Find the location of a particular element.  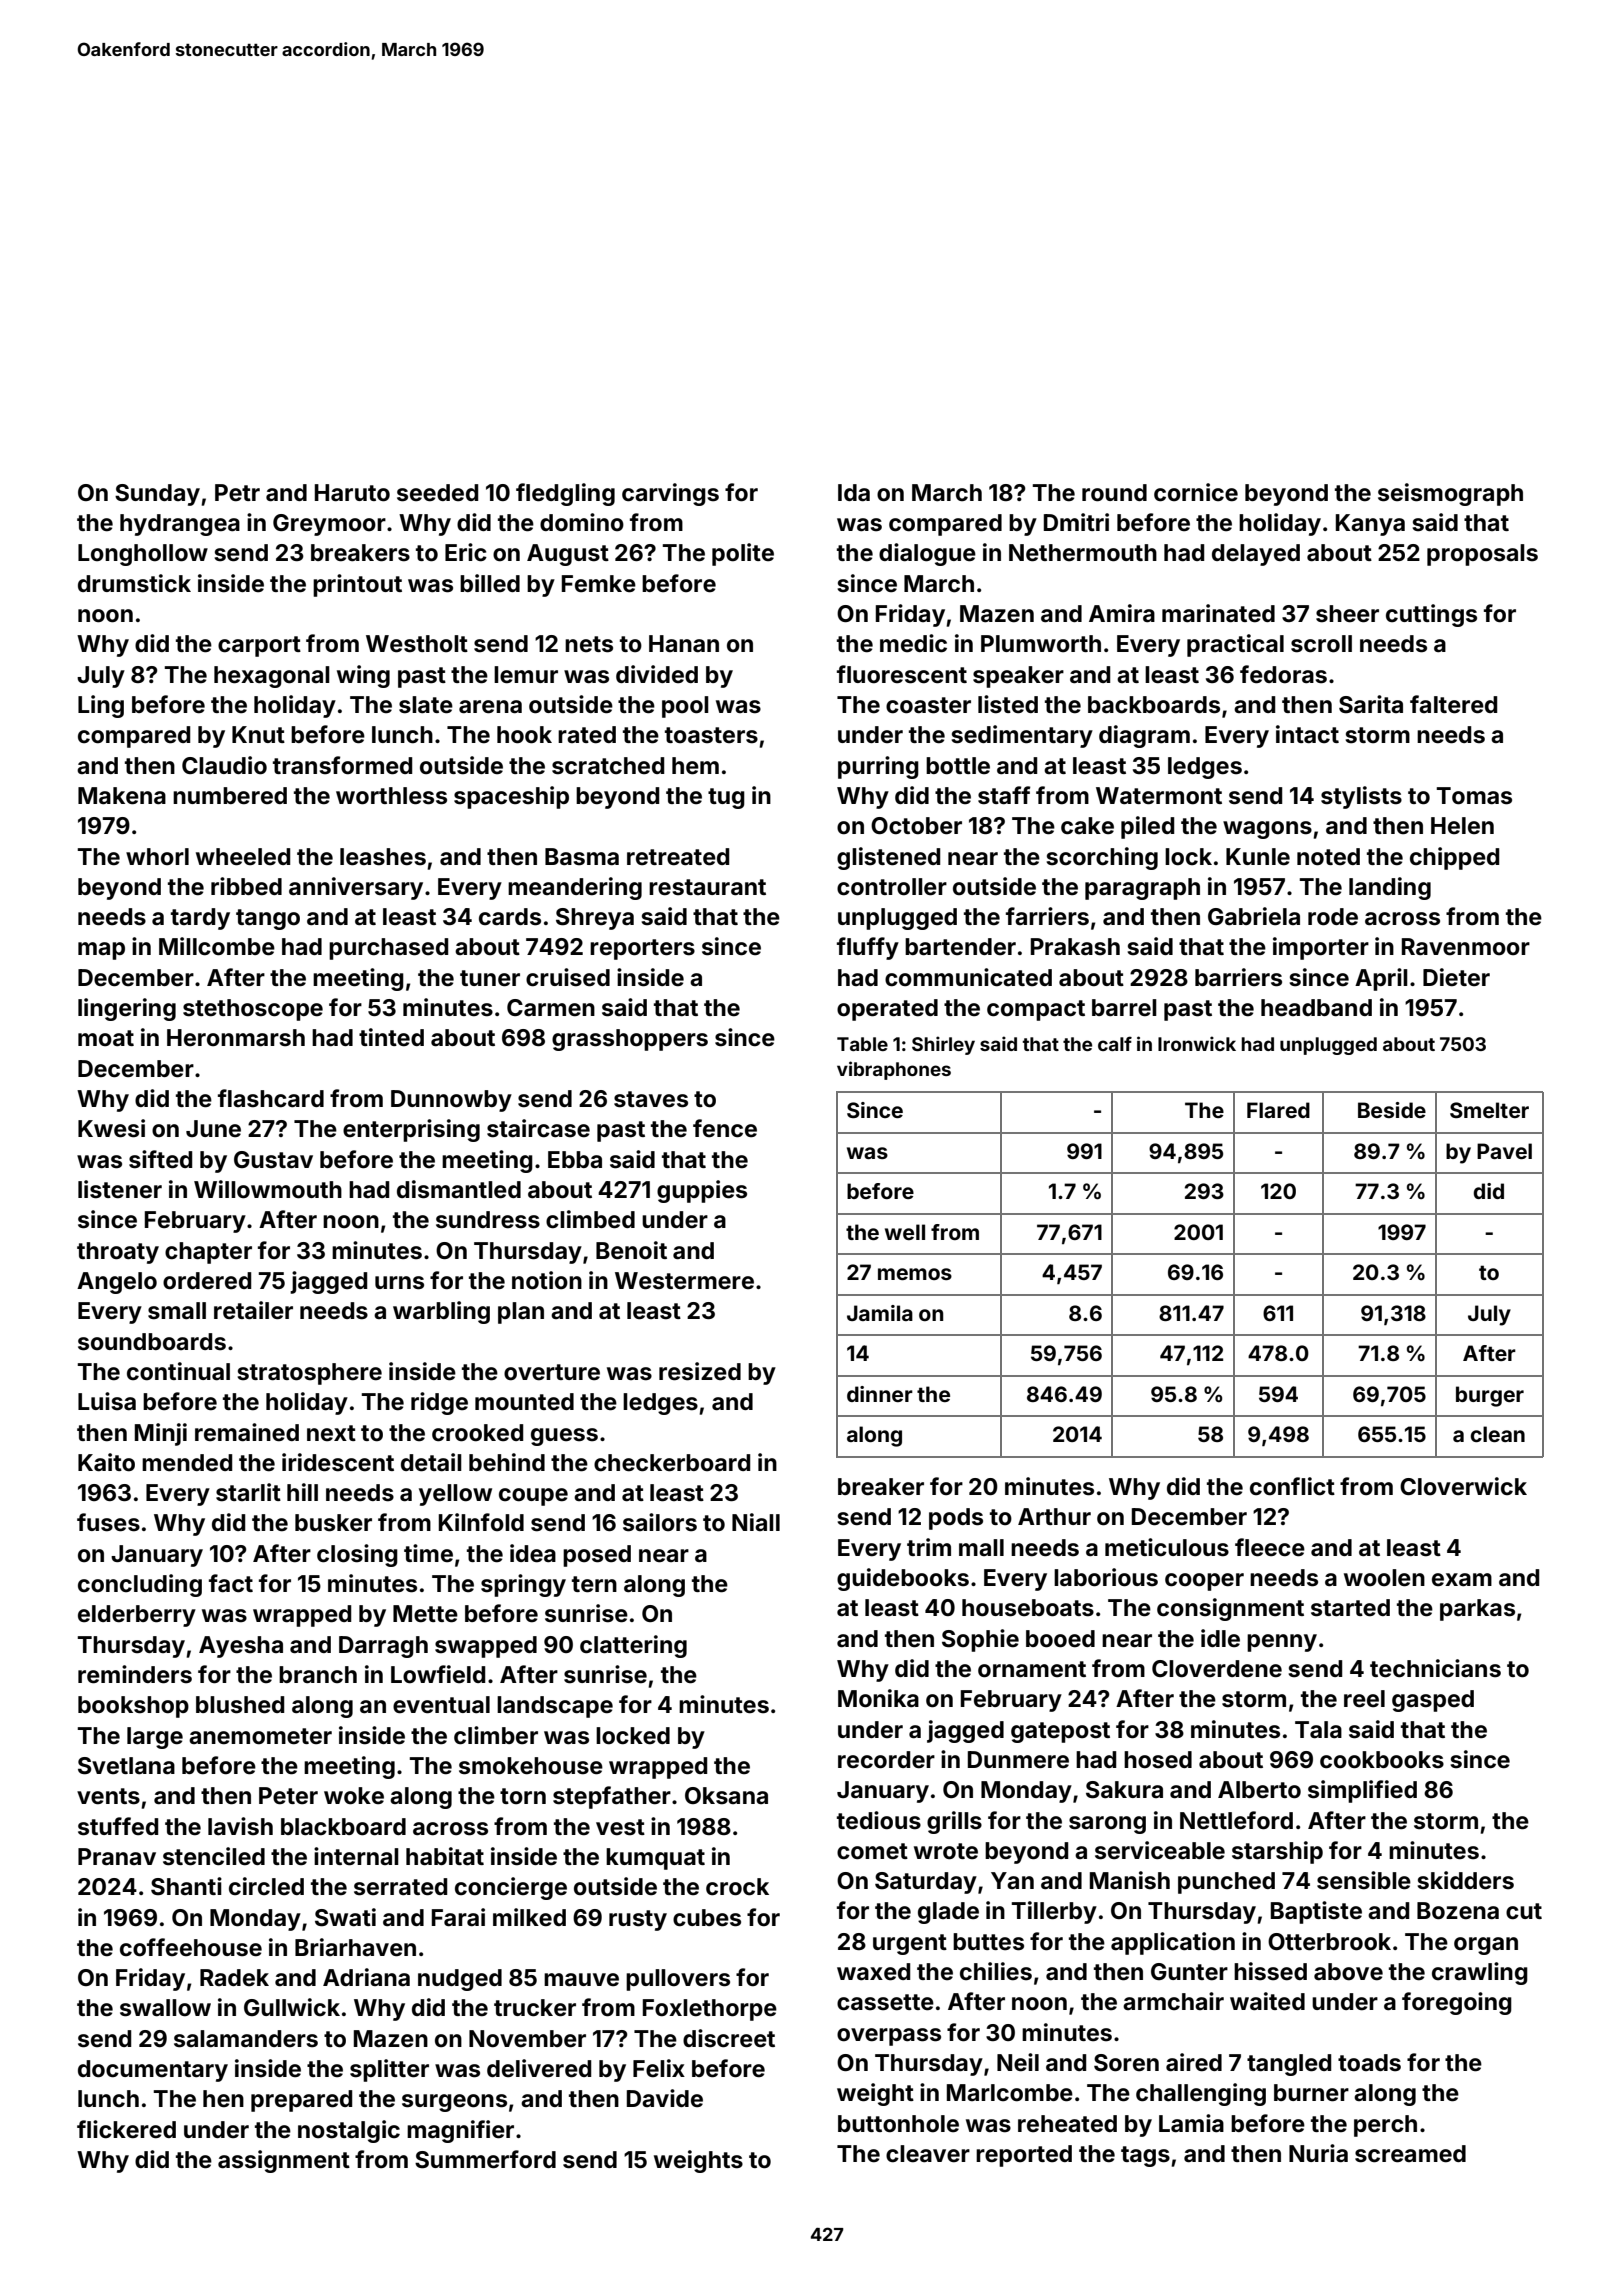

Willowmouth is located at coordinates (268, 1189).
